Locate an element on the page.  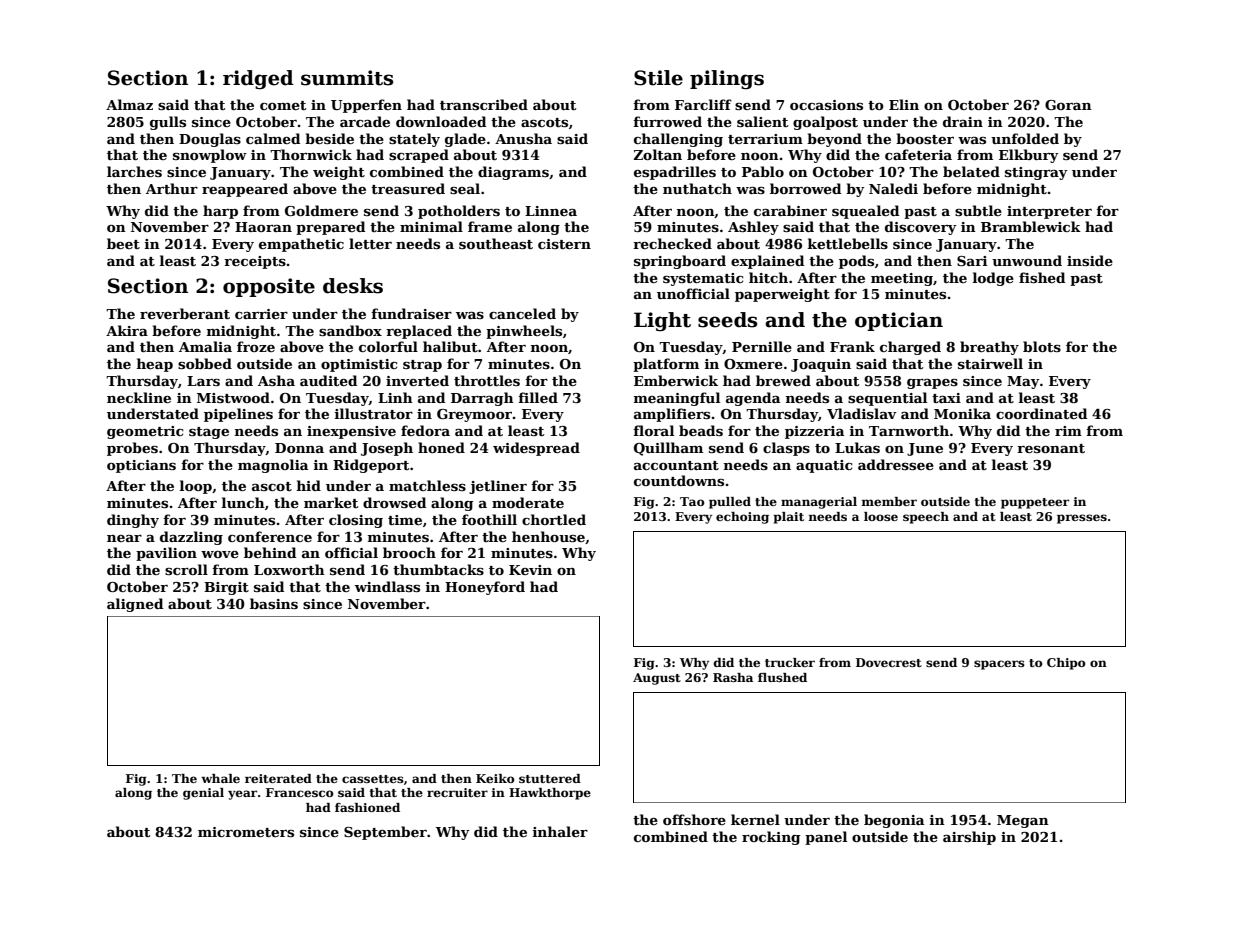
pilings is located at coordinates (727, 79).
